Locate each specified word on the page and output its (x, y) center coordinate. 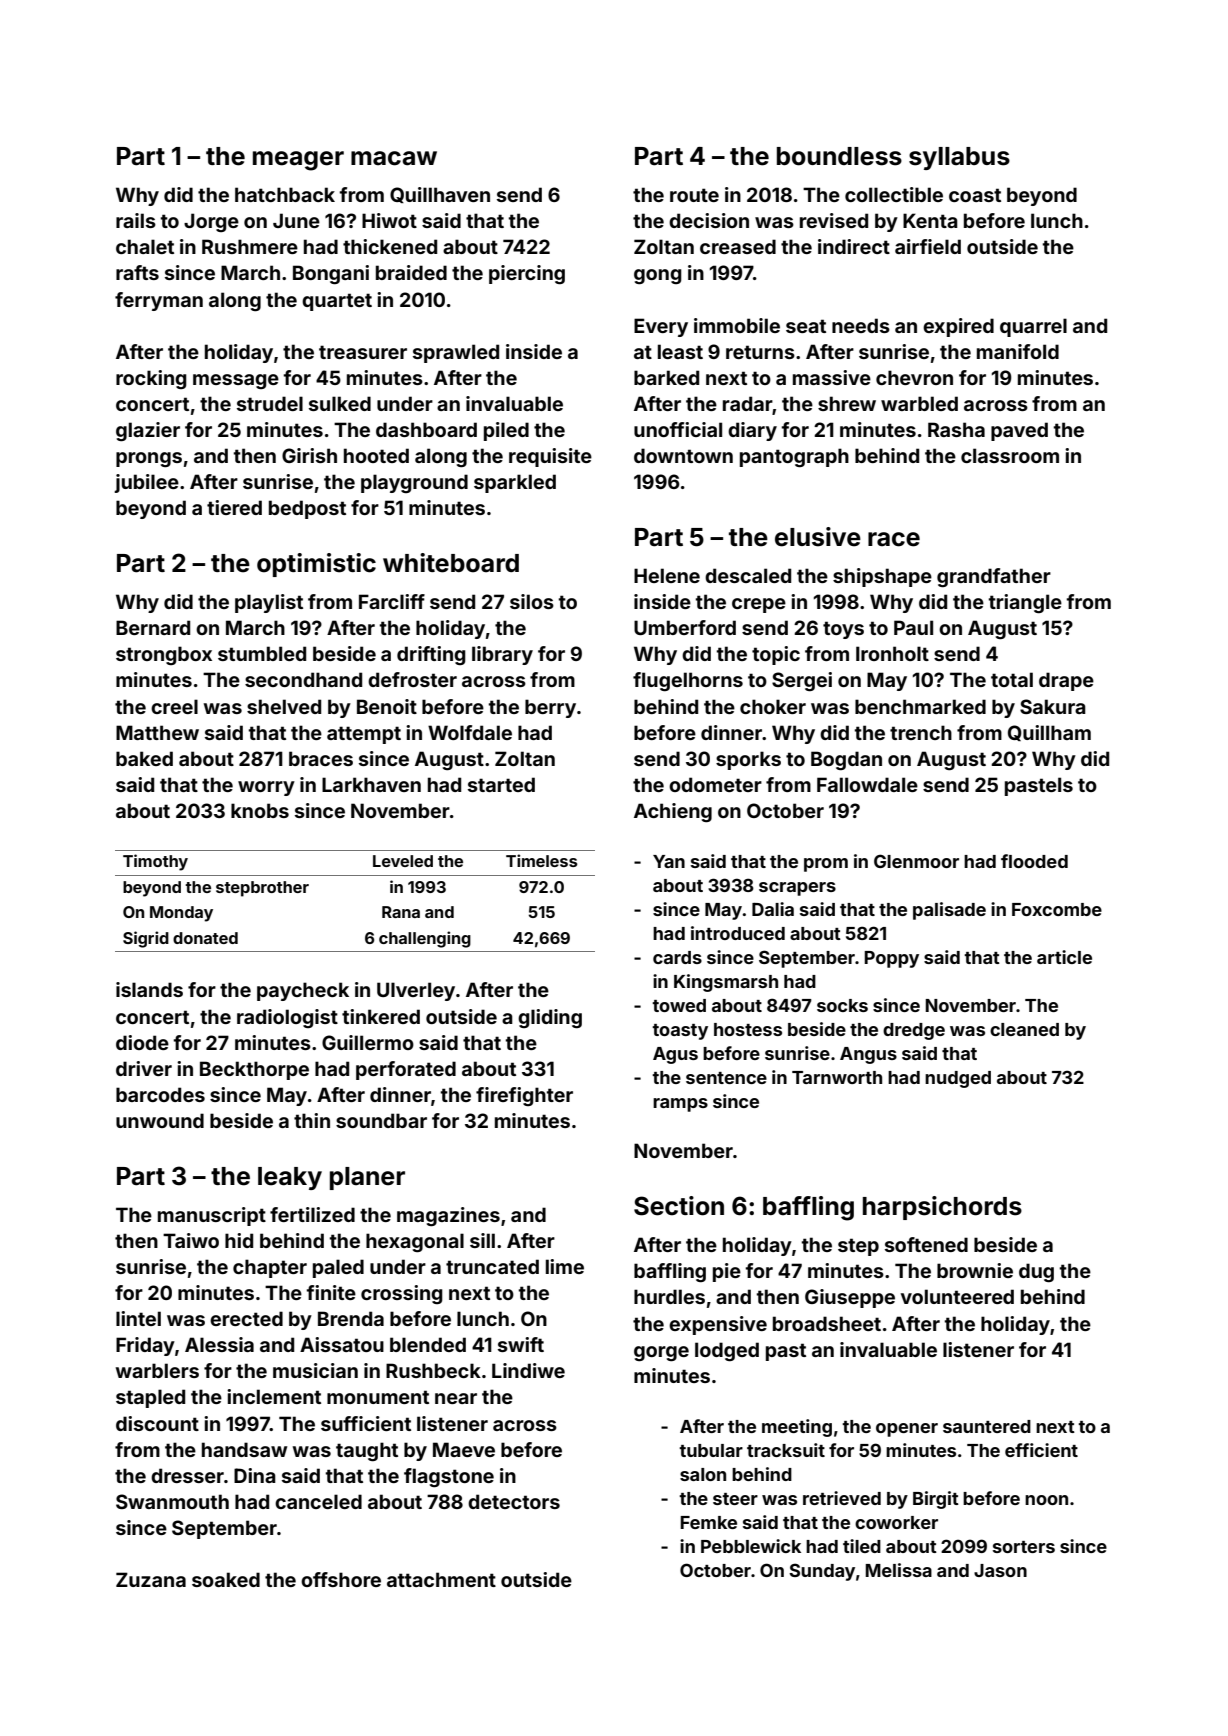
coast (975, 195)
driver (144, 1068)
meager (298, 161)
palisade (949, 911)
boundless (839, 156)
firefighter (524, 1096)
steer (735, 1499)
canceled (318, 1501)
